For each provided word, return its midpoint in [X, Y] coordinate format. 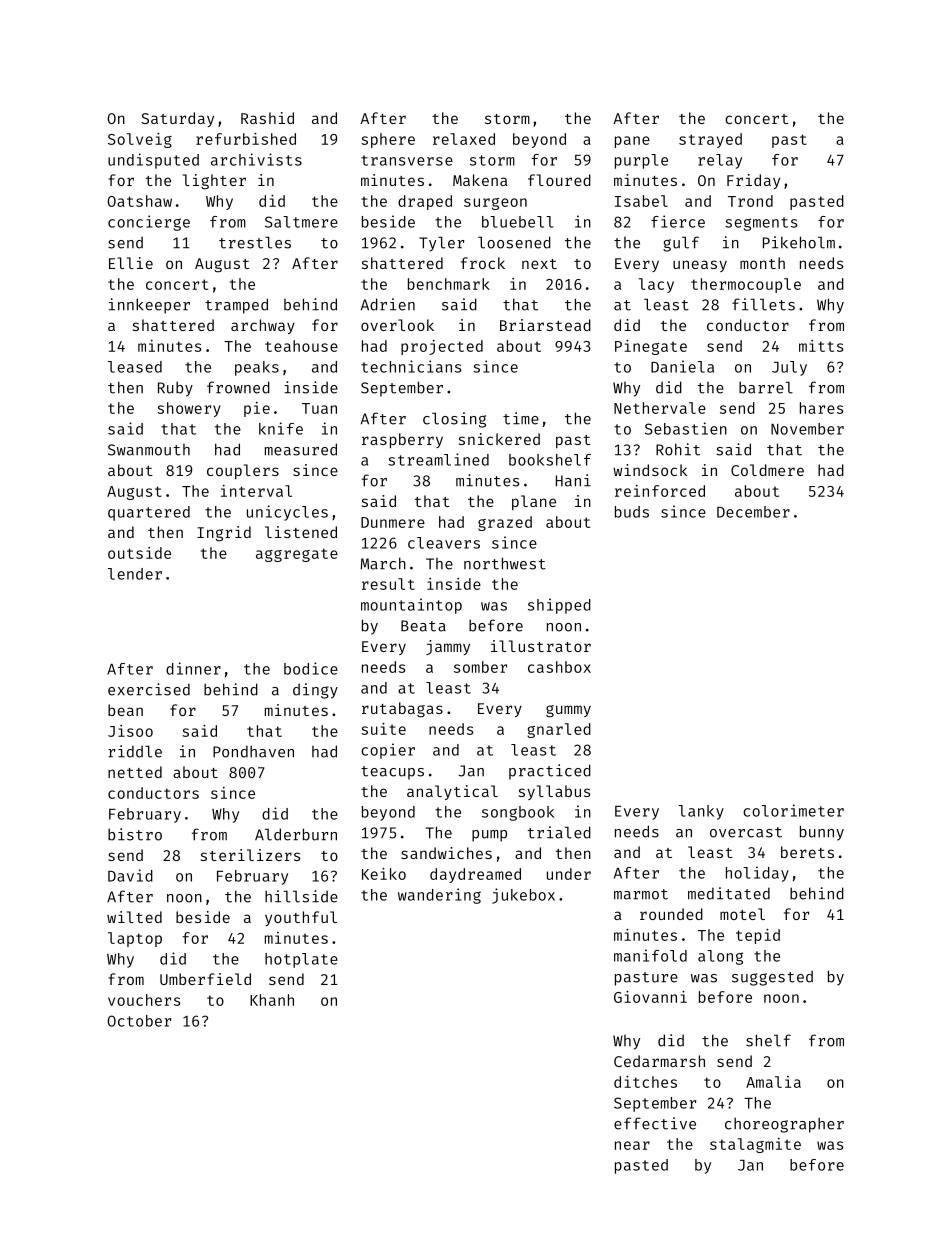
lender [135, 574]
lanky [701, 812]
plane [534, 502]
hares [821, 408]
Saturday [177, 119]
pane [632, 142]
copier [388, 751]
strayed [710, 140]
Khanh [272, 1000]
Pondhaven [253, 751]
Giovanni [650, 997]
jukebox [523, 896]
